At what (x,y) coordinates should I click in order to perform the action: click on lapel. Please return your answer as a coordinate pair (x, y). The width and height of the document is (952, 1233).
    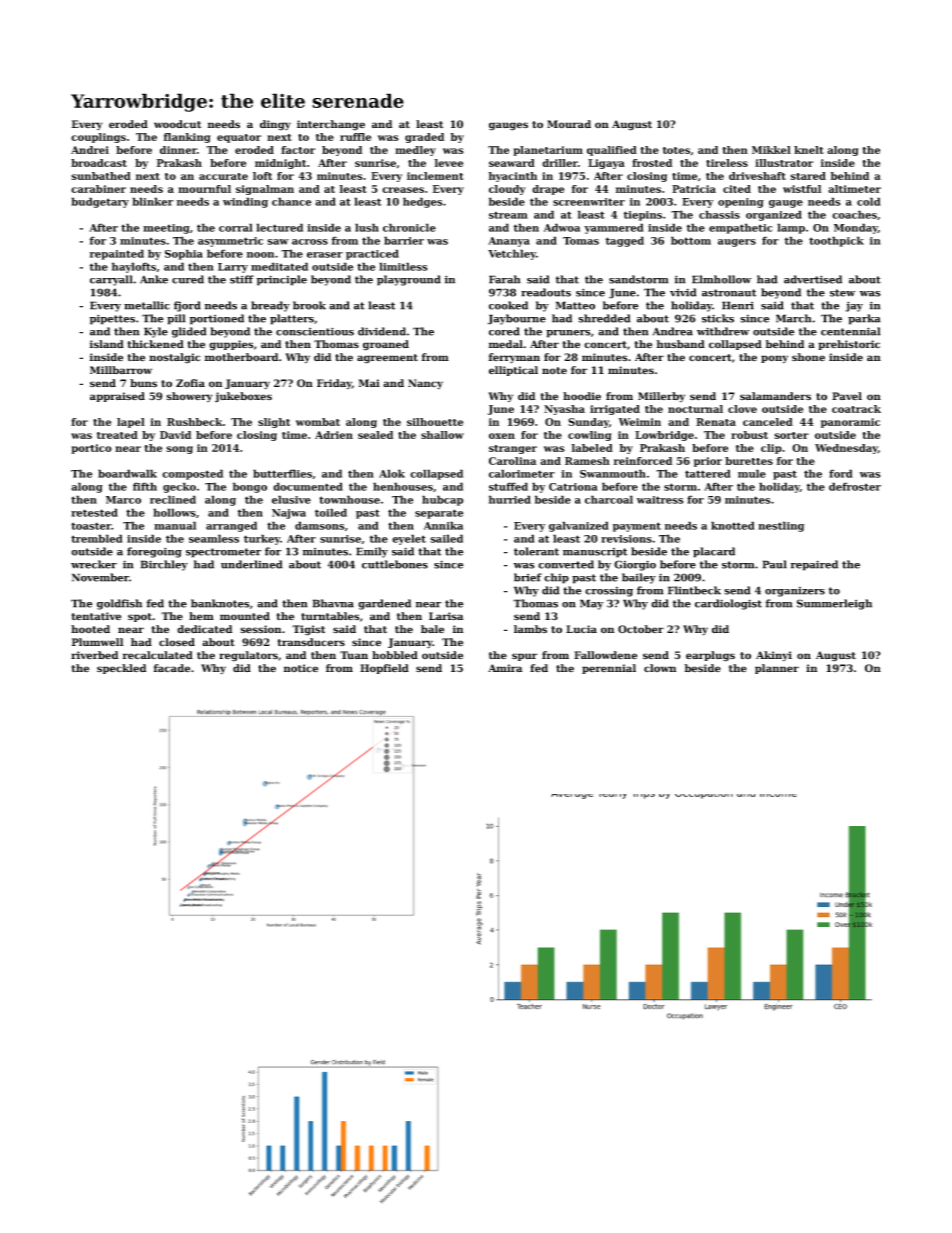
    Looking at the image, I should click on (131, 423).
